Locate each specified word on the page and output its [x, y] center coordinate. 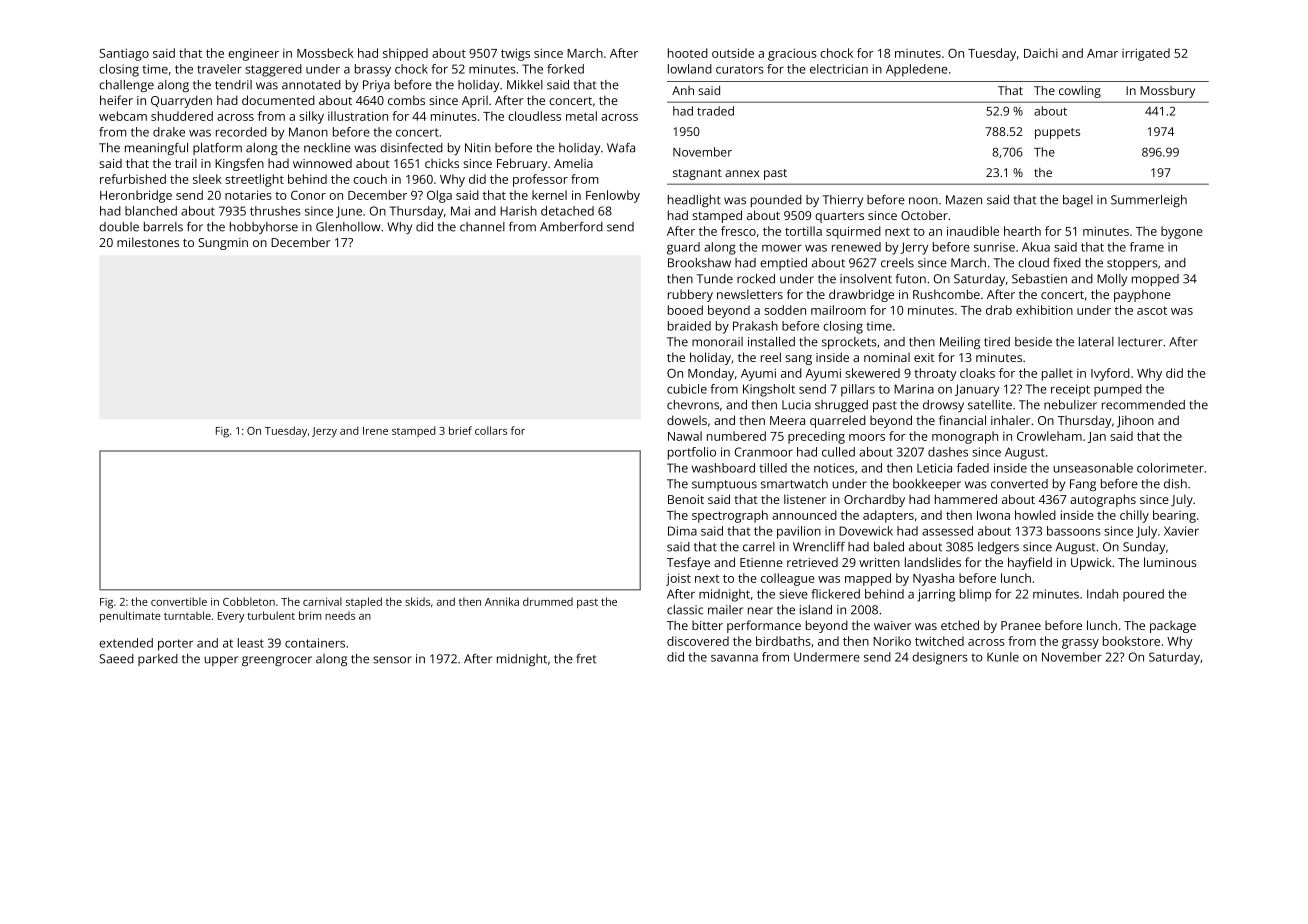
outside [733, 53]
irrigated [1146, 54]
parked [158, 660]
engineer [253, 55]
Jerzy [324, 432]
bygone [1182, 232]
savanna [734, 658]
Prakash [755, 326]
